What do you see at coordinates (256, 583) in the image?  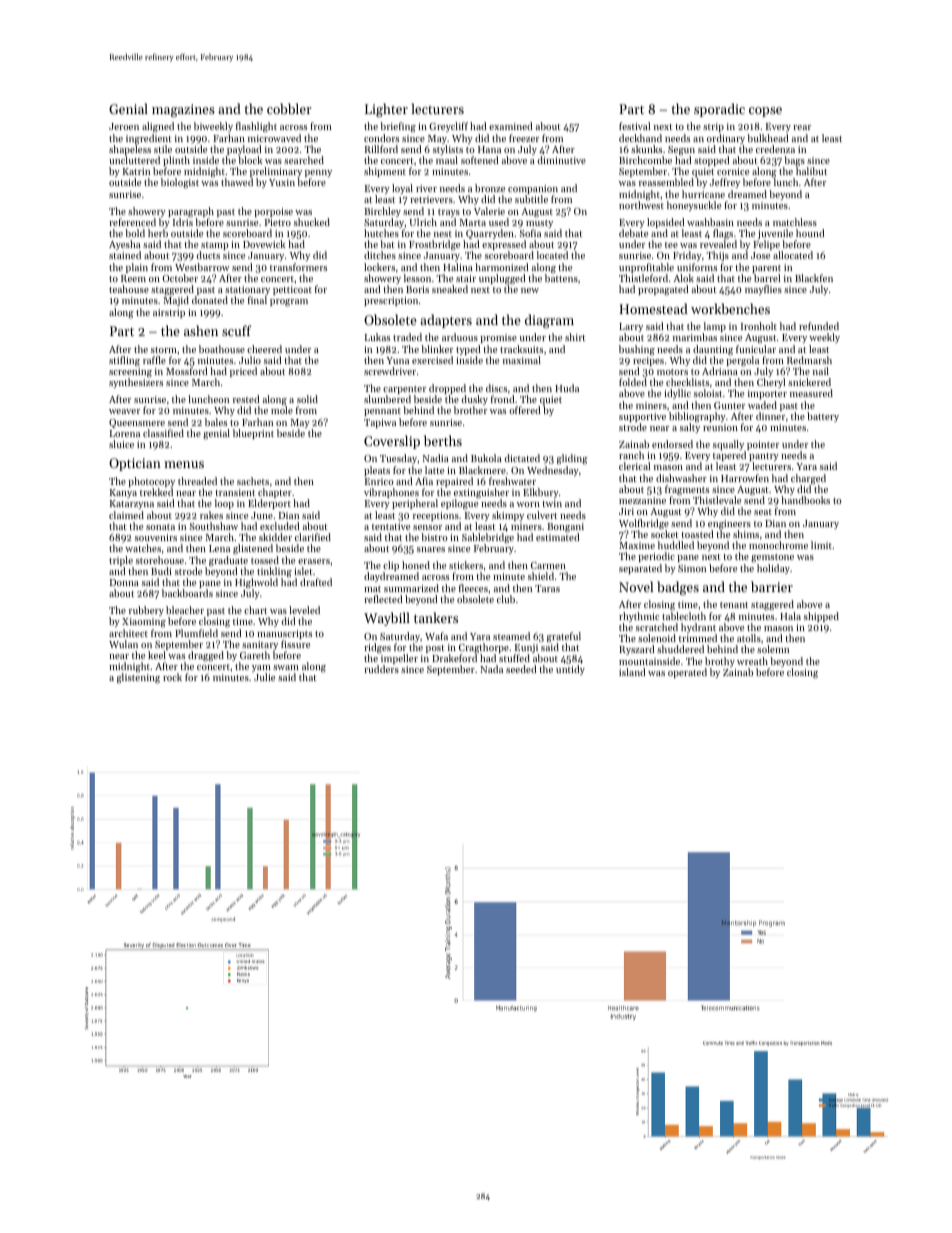 I see `Highwold` at bounding box center [256, 583].
